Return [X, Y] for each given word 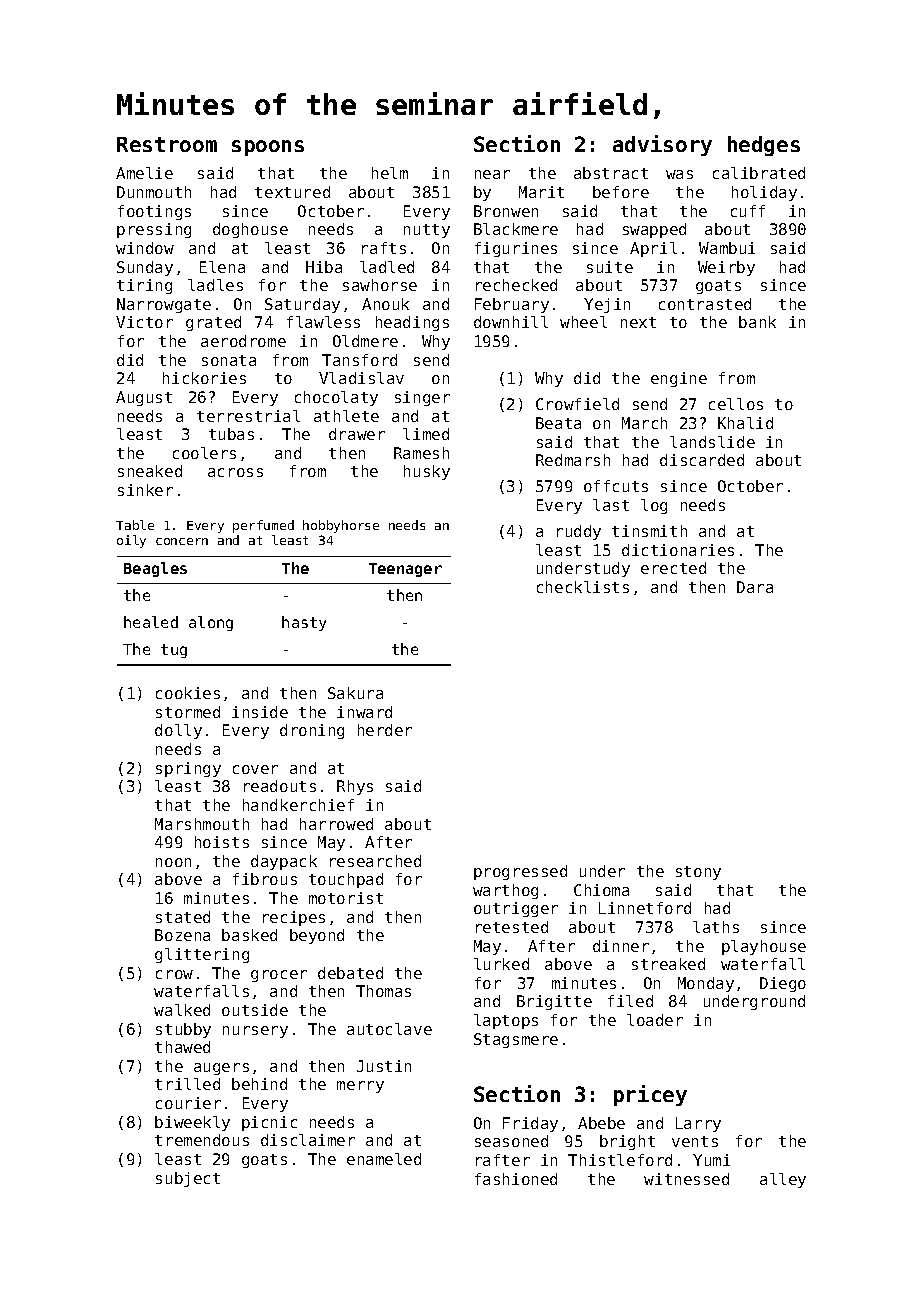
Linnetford [645, 908]
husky [427, 472]
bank [757, 322]
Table [135, 525]
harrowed [336, 824]
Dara [755, 587]
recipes [294, 918]
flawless [323, 322]
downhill [511, 322]
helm [390, 173]
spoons [268, 148]
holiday [764, 193]
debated [350, 973]
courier [188, 1103]
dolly [178, 731]
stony [698, 873]
